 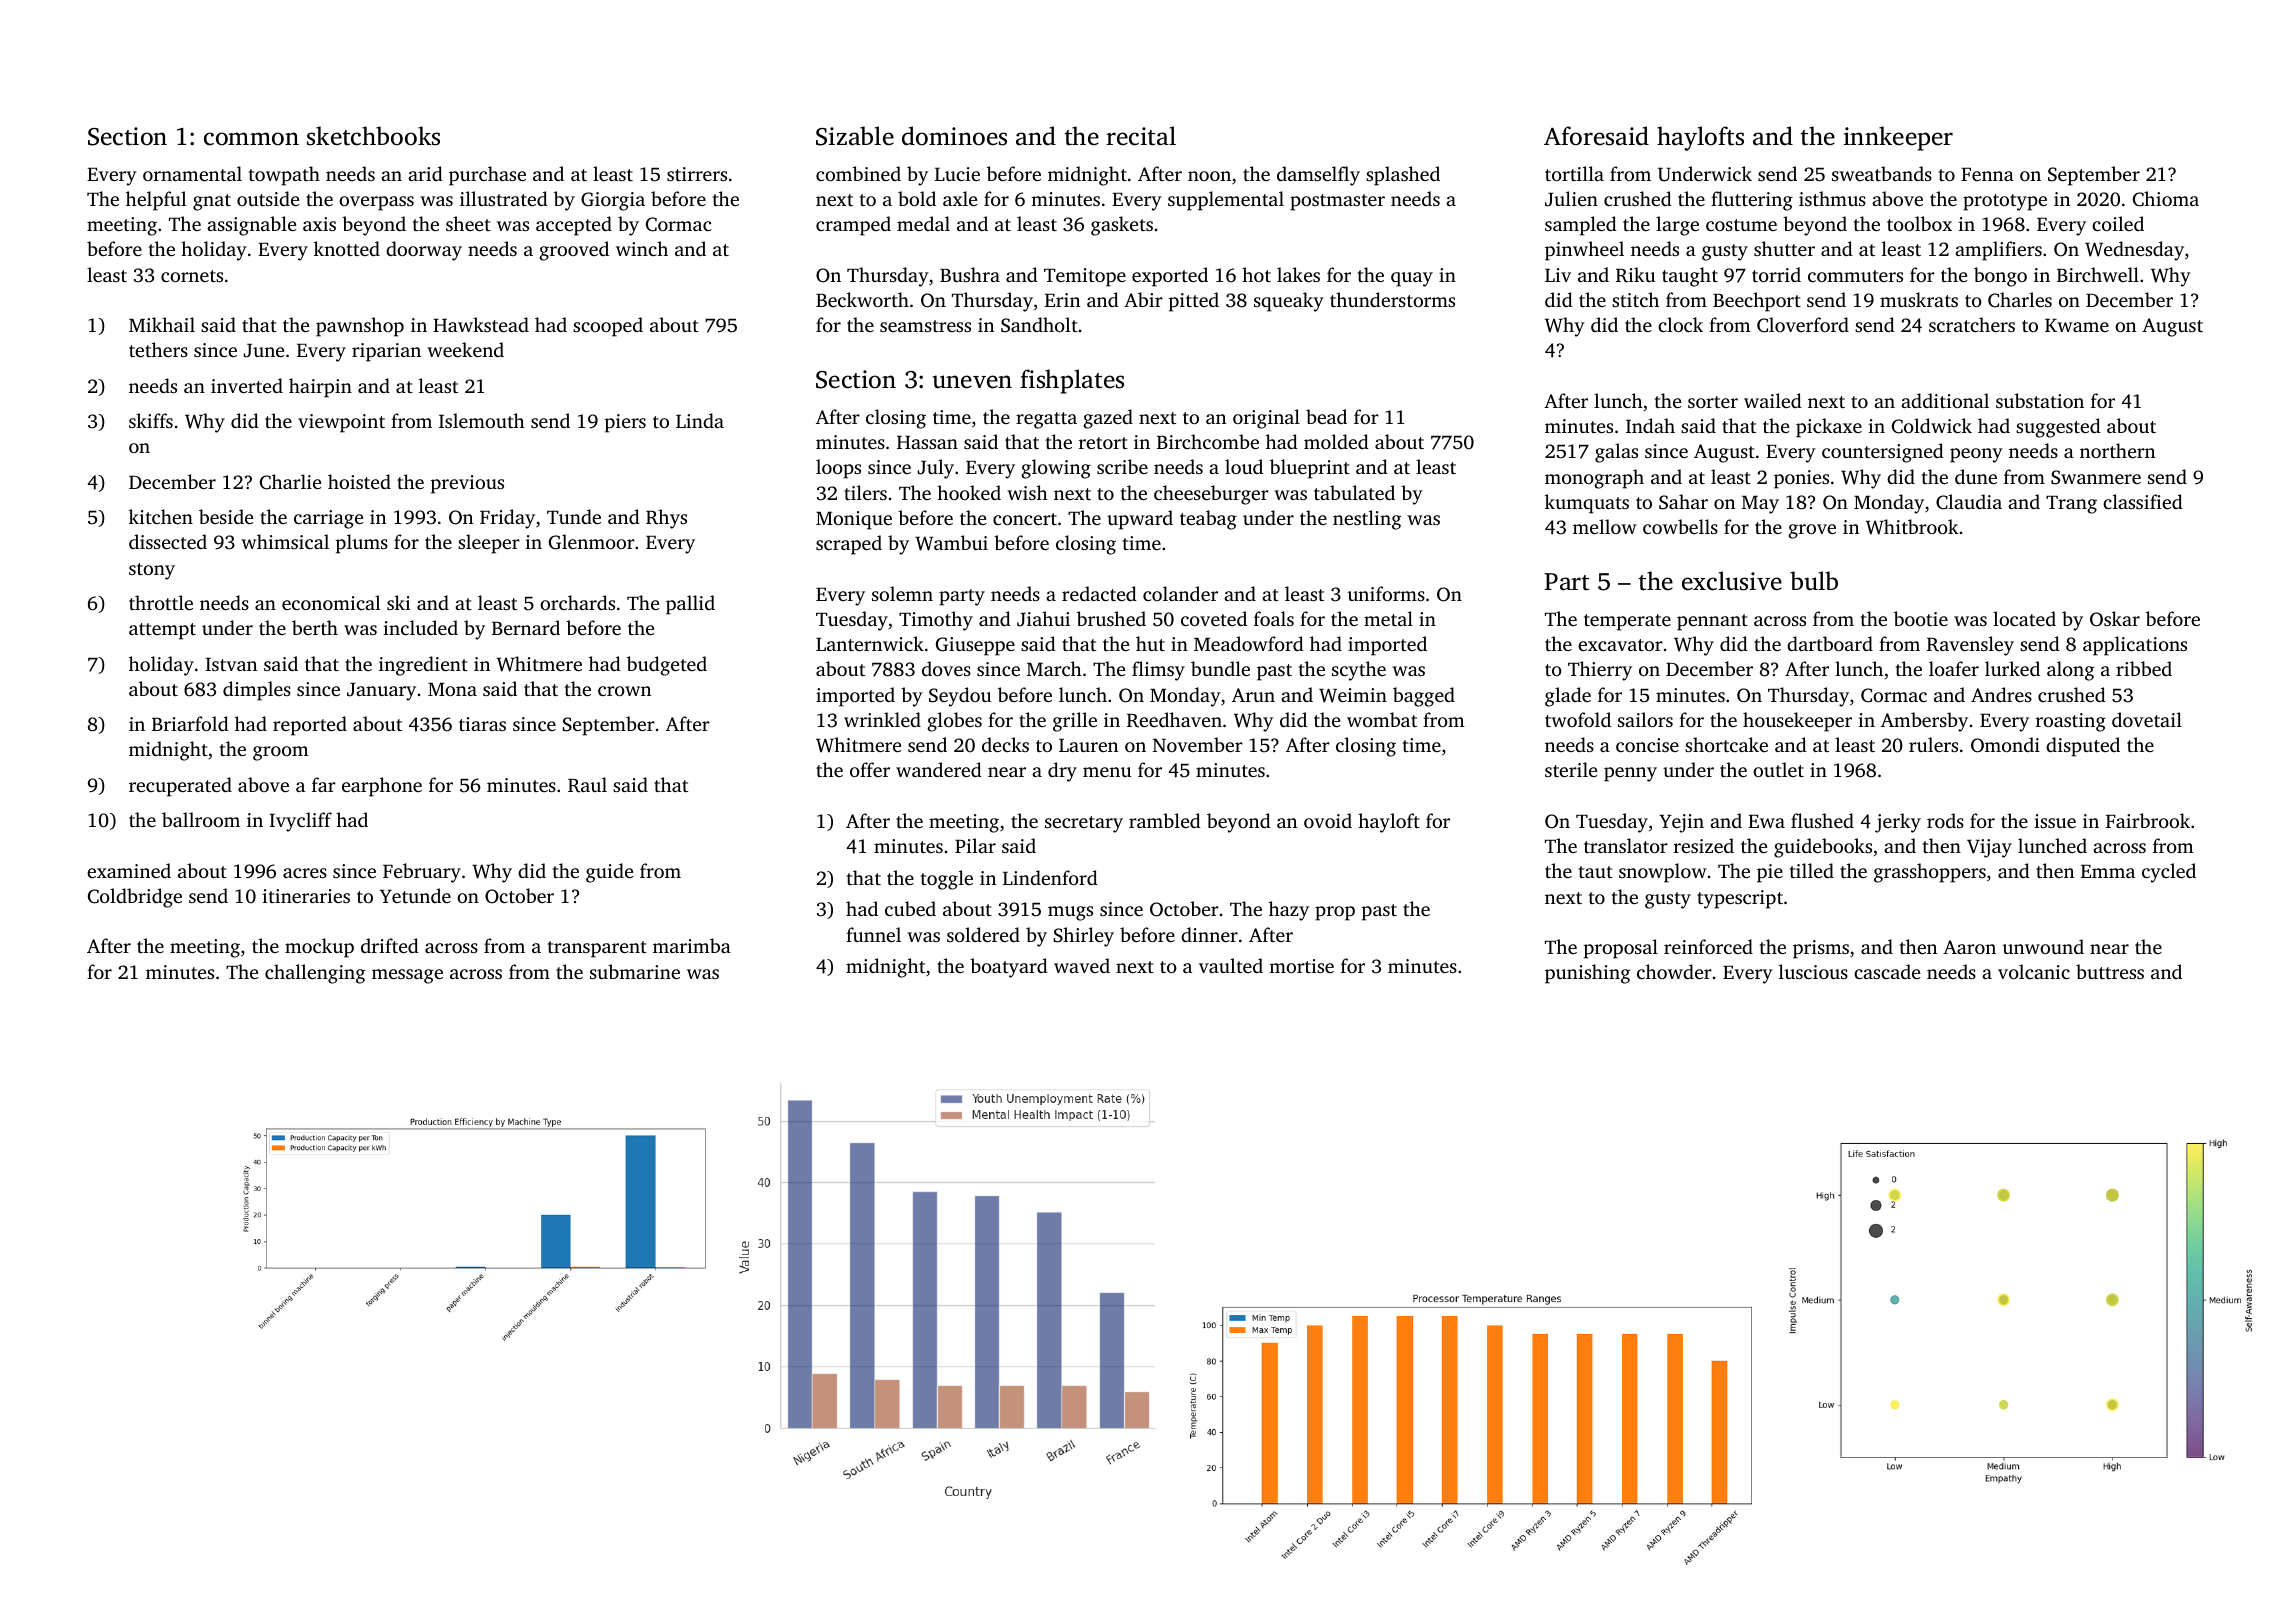 What do you see at coordinates (424, 251) in the screenshot?
I see `doorway` at bounding box center [424, 251].
